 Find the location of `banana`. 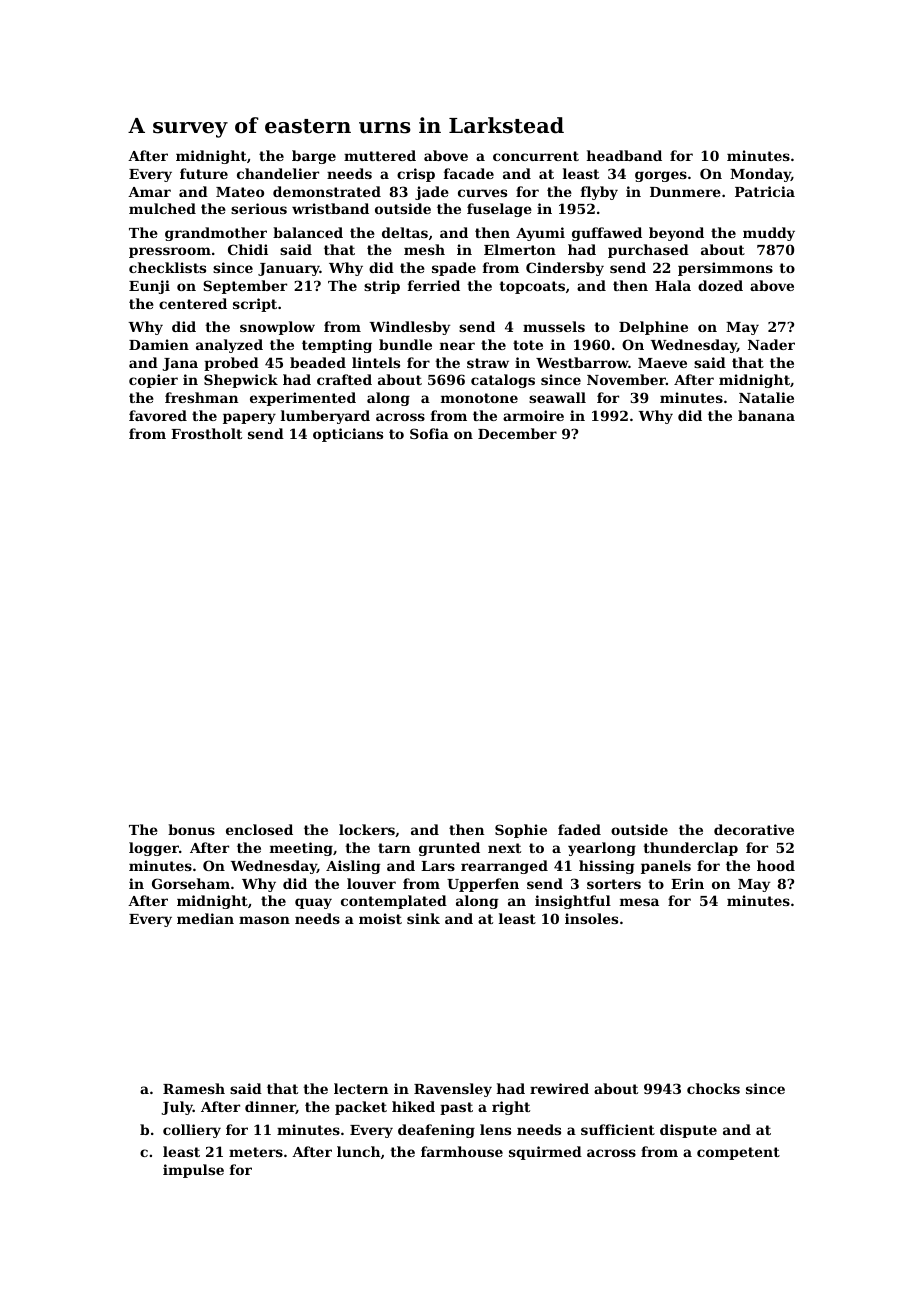

banana is located at coordinates (766, 415).
